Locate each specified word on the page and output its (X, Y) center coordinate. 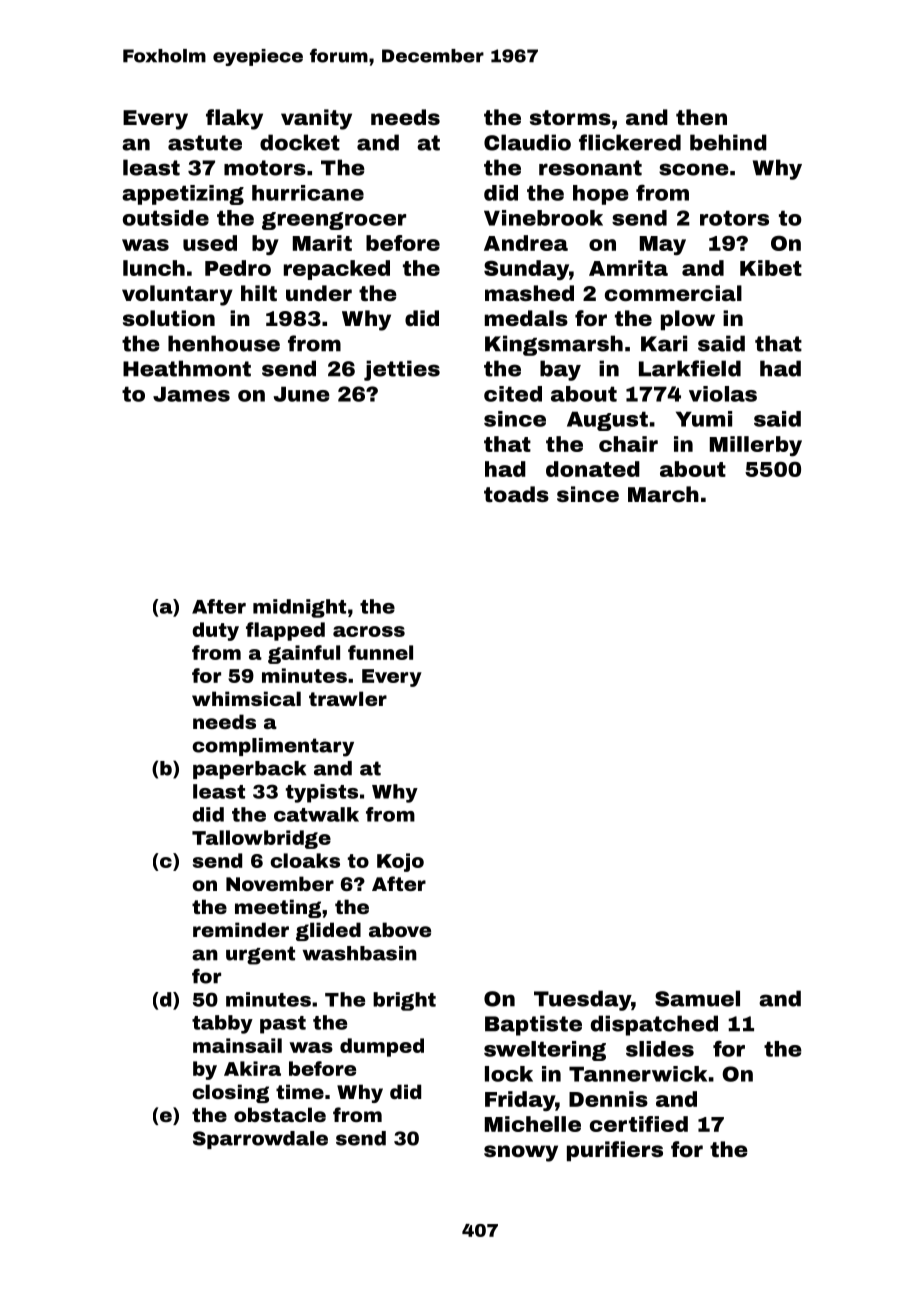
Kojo (400, 862)
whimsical (246, 698)
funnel (380, 652)
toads (516, 494)
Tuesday (582, 1000)
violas (723, 394)
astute (205, 143)
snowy (521, 1153)
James (191, 394)
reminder (241, 929)
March (663, 494)
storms (570, 117)
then (701, 117)
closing (230, 1093)
